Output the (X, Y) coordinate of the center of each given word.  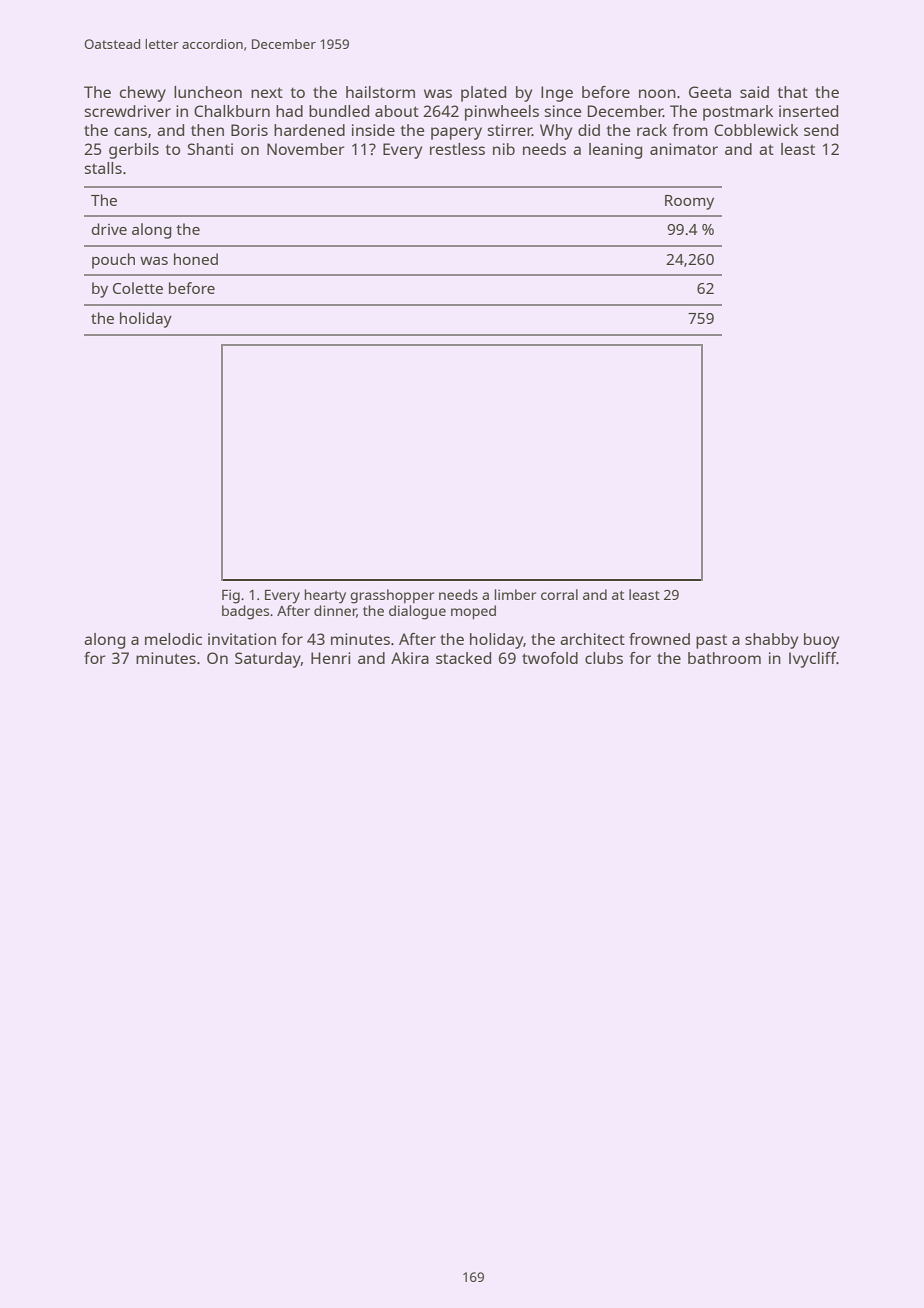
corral (559, 594)
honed (196, 259)
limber (515, 594)
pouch (113, 261)
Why (556, 132)
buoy (821, 641)
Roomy (689, 202)
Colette (138, 288)
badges (245, 612)
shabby (771, 641)
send (821, 130)
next (267, 92)
